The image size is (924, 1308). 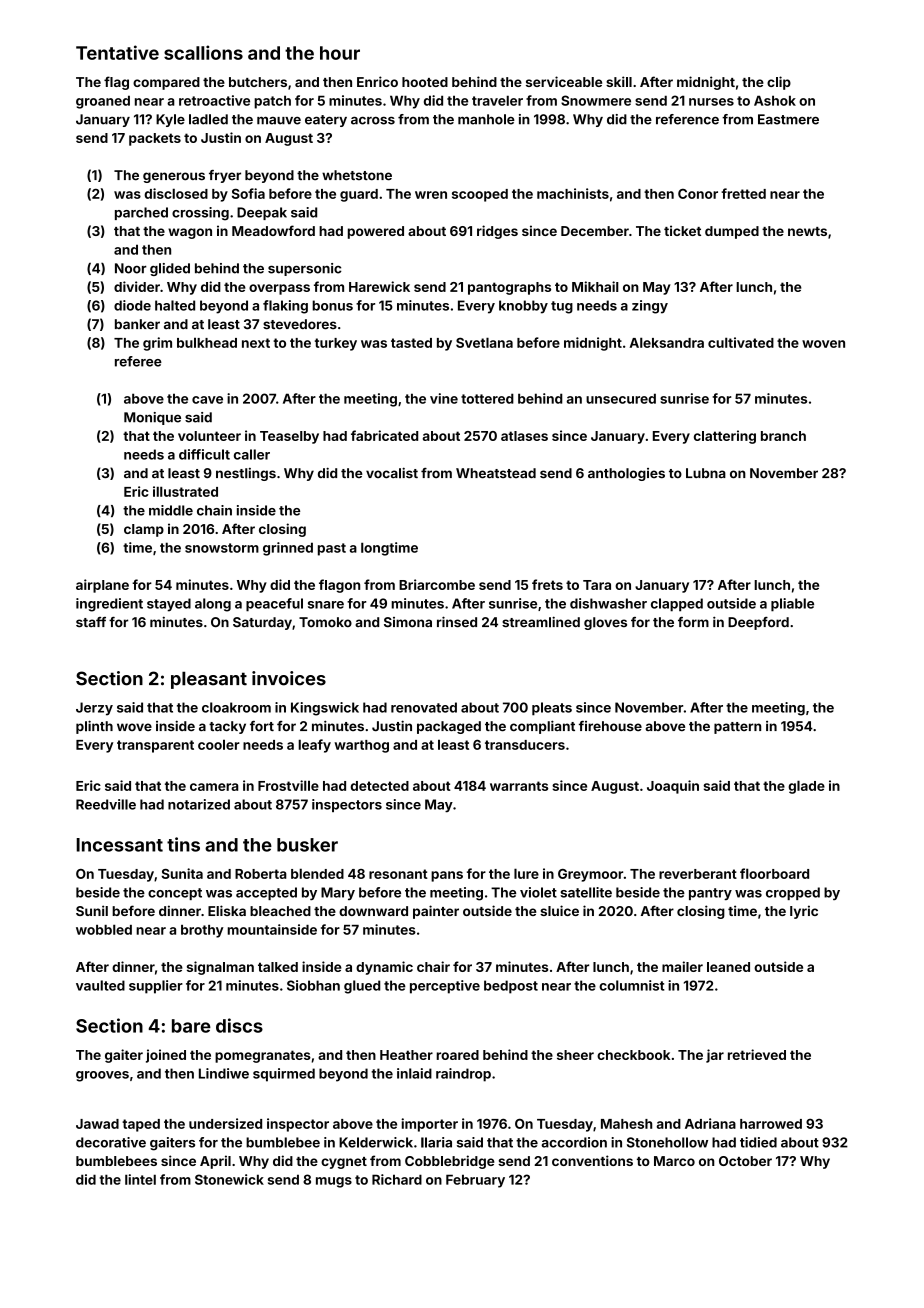 What do you see at coordinates (106, 804) in the image?
I see `Reedville` at bounding box center [106, 804].
